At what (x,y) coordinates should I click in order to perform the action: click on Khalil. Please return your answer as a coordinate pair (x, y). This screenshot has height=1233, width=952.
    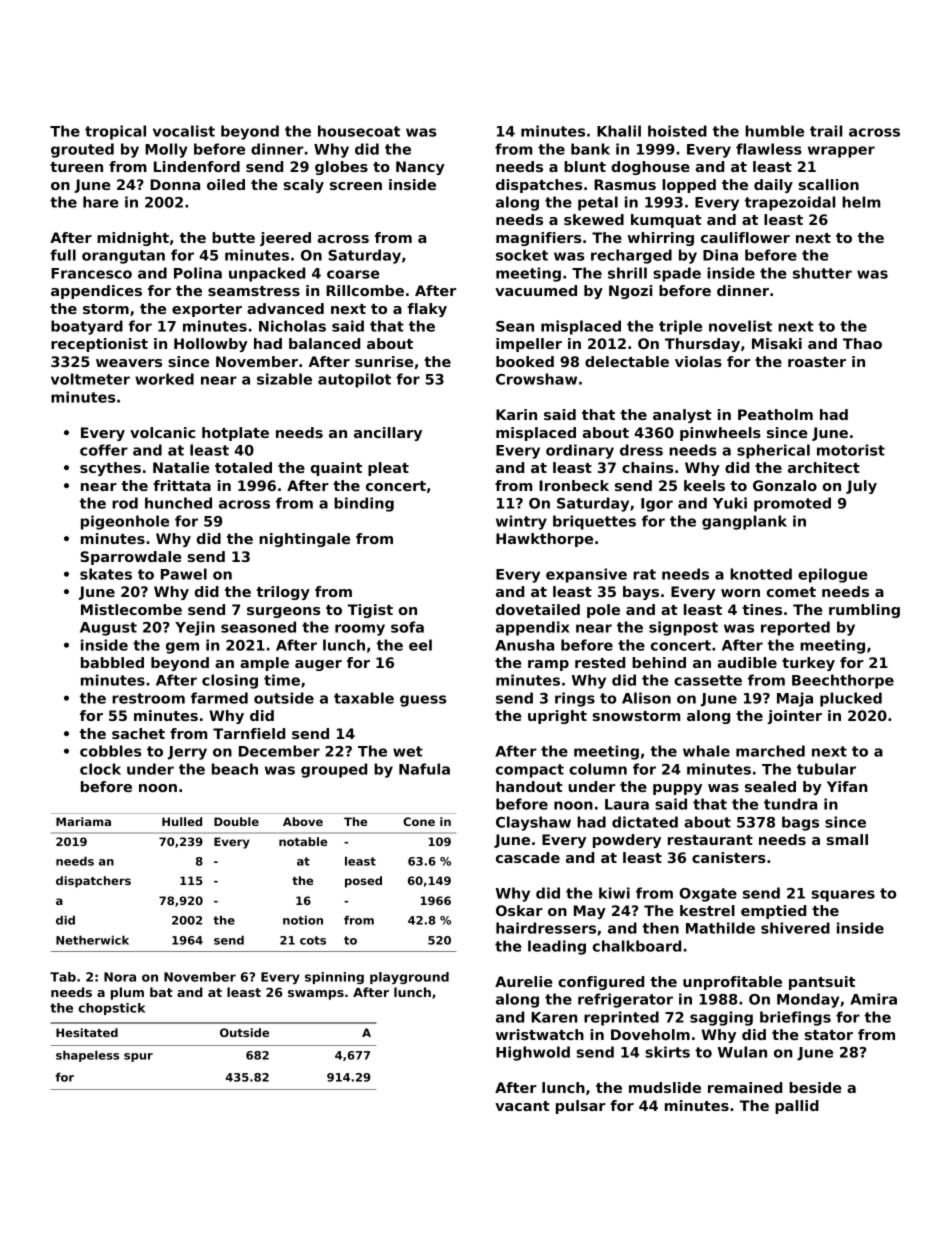
    Looking at the image, I should click on (619, 131).
